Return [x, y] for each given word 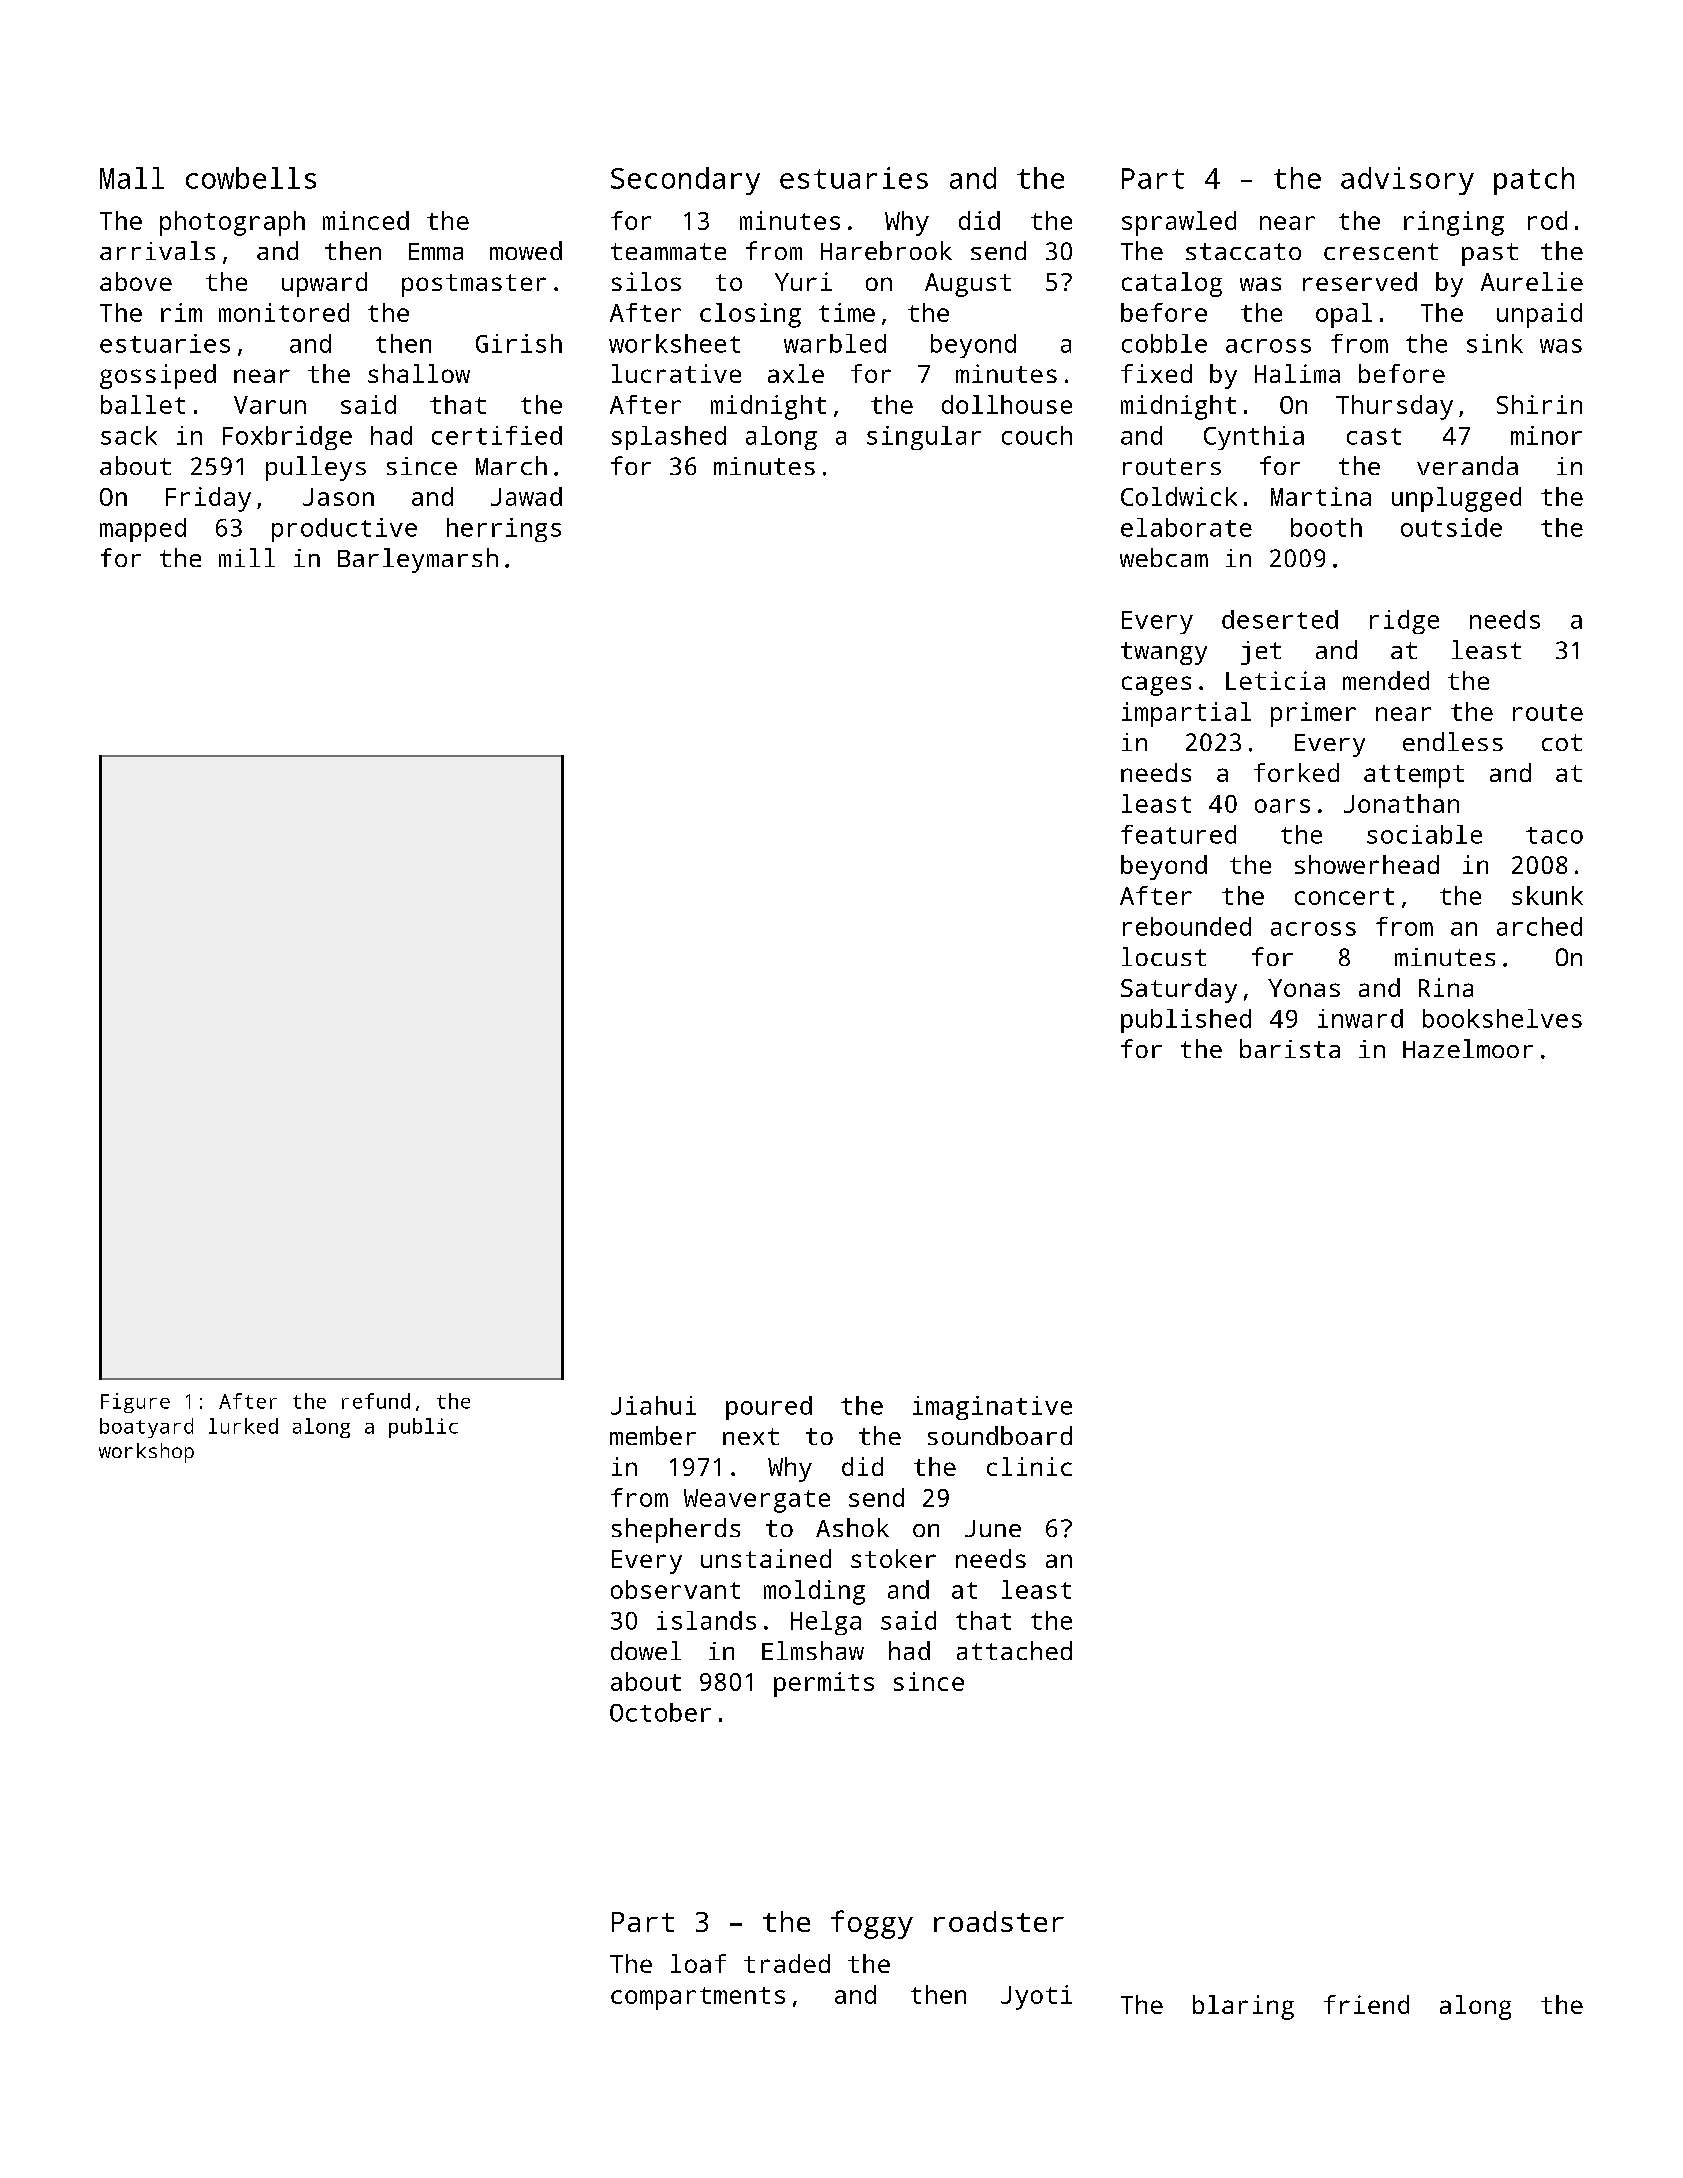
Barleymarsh [418, 560]
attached [1014, 1650]
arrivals [157, 250]
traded [787, 1963]
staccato [1243, 251]
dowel [646, 1650]
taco [1554, 835]
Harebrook [886, 250]
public [423, 1428]
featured [1178, 834]
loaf [698, 1963]
